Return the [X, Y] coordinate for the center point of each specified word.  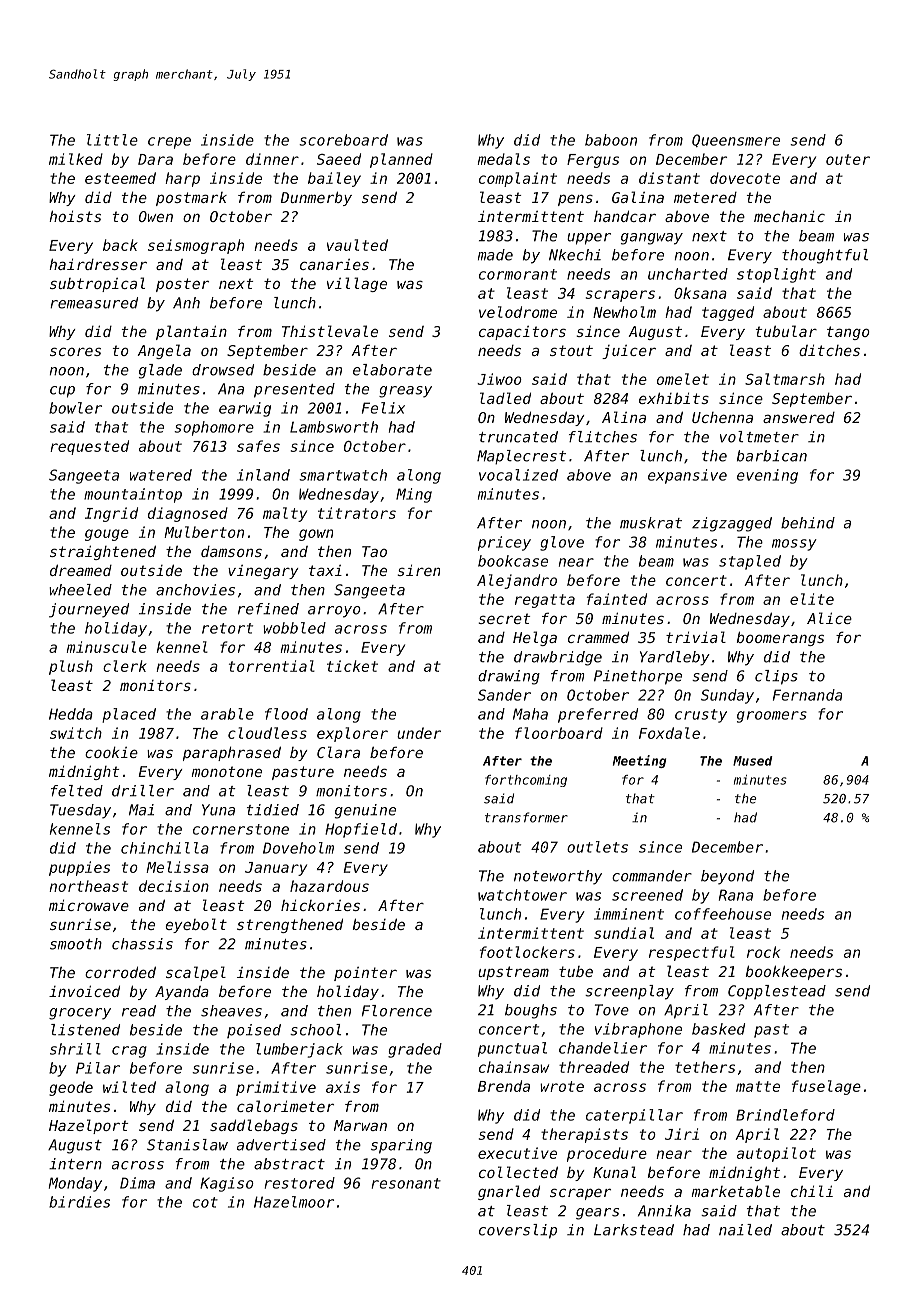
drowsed [223, 370]
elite [812, 599]
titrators [357, 513]
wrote [562, 1086]
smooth [76, 944]
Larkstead [634, 1230]
